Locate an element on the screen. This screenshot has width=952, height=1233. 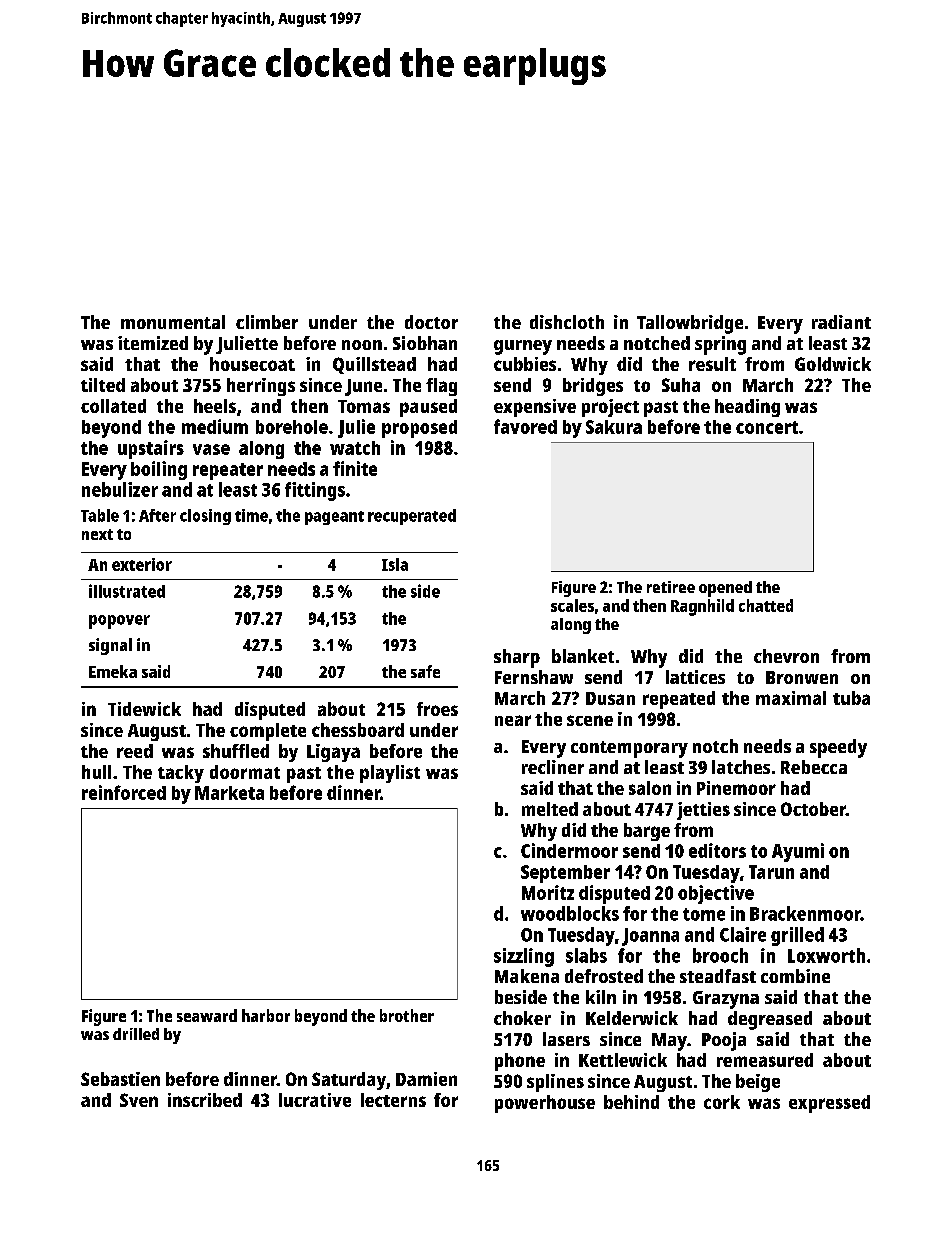
Table is located at coordinates (100, 515).
